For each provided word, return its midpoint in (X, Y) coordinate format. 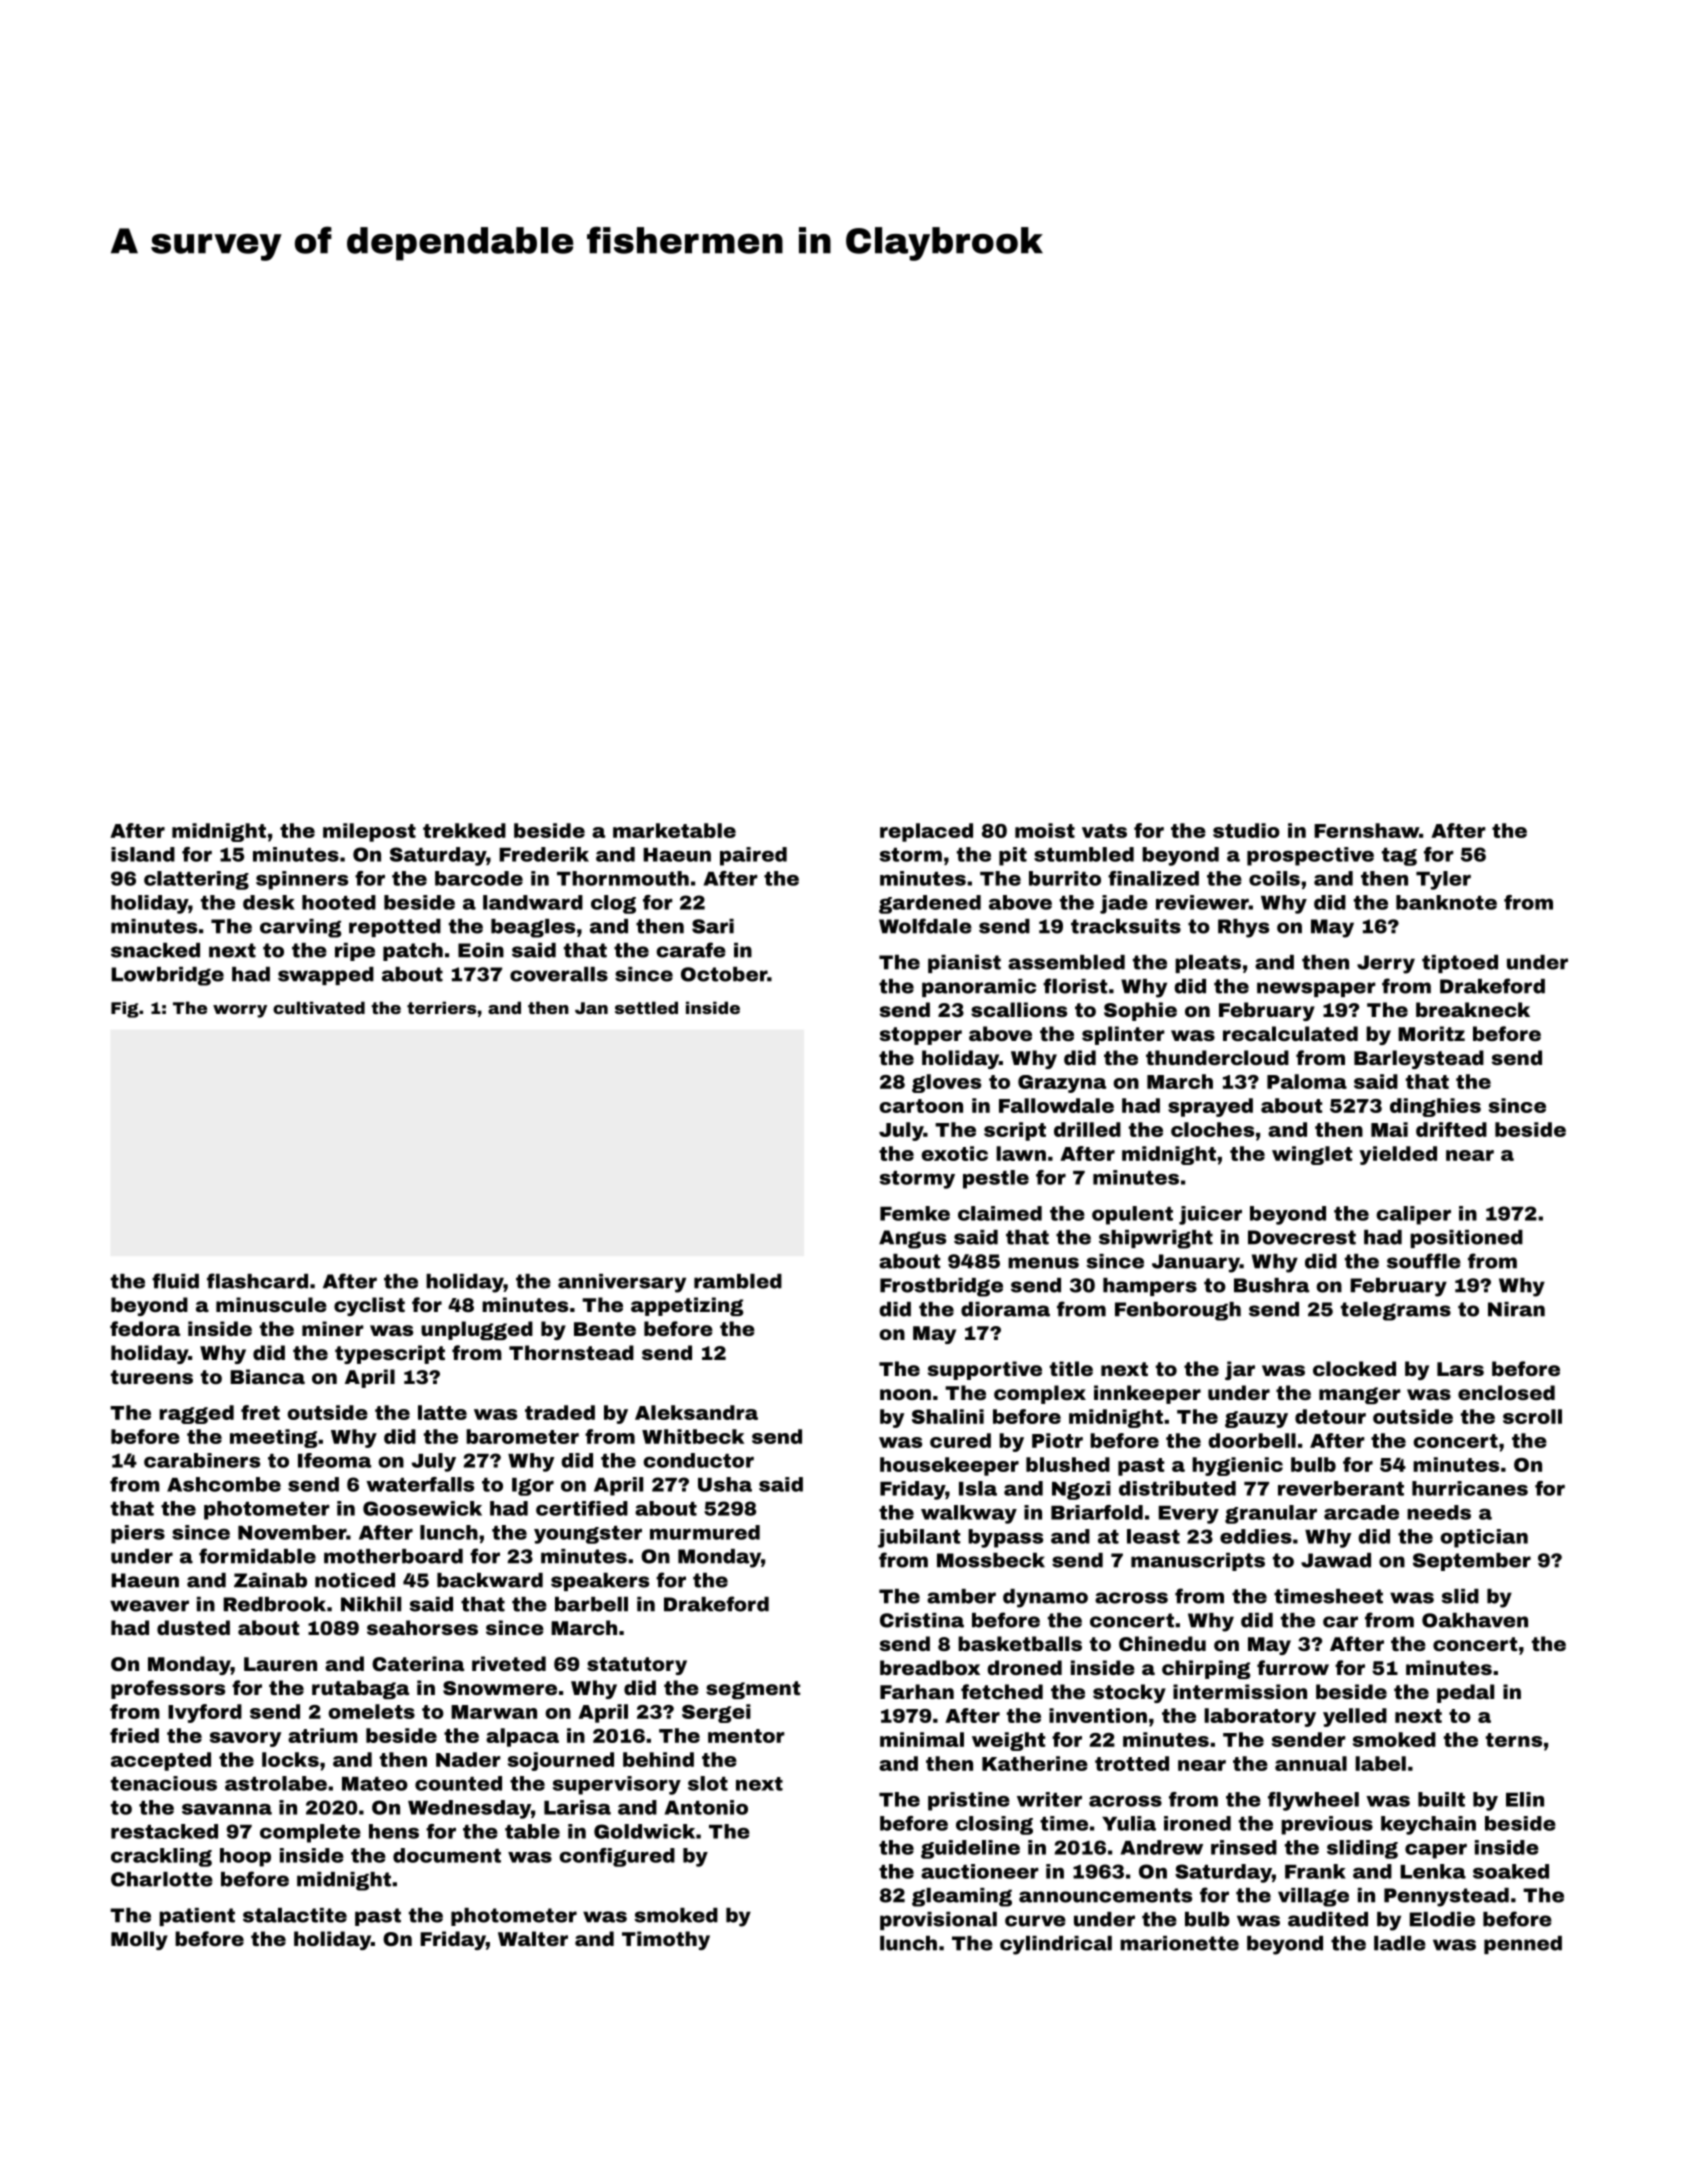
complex (1040, 1394)
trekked (464, 830)
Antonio (706, 1807)
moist (1045, 830)
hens (394, 1831)
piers (138, 1534)
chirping (1206, 1669)
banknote (1446, 902)
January (1196, 1263)
